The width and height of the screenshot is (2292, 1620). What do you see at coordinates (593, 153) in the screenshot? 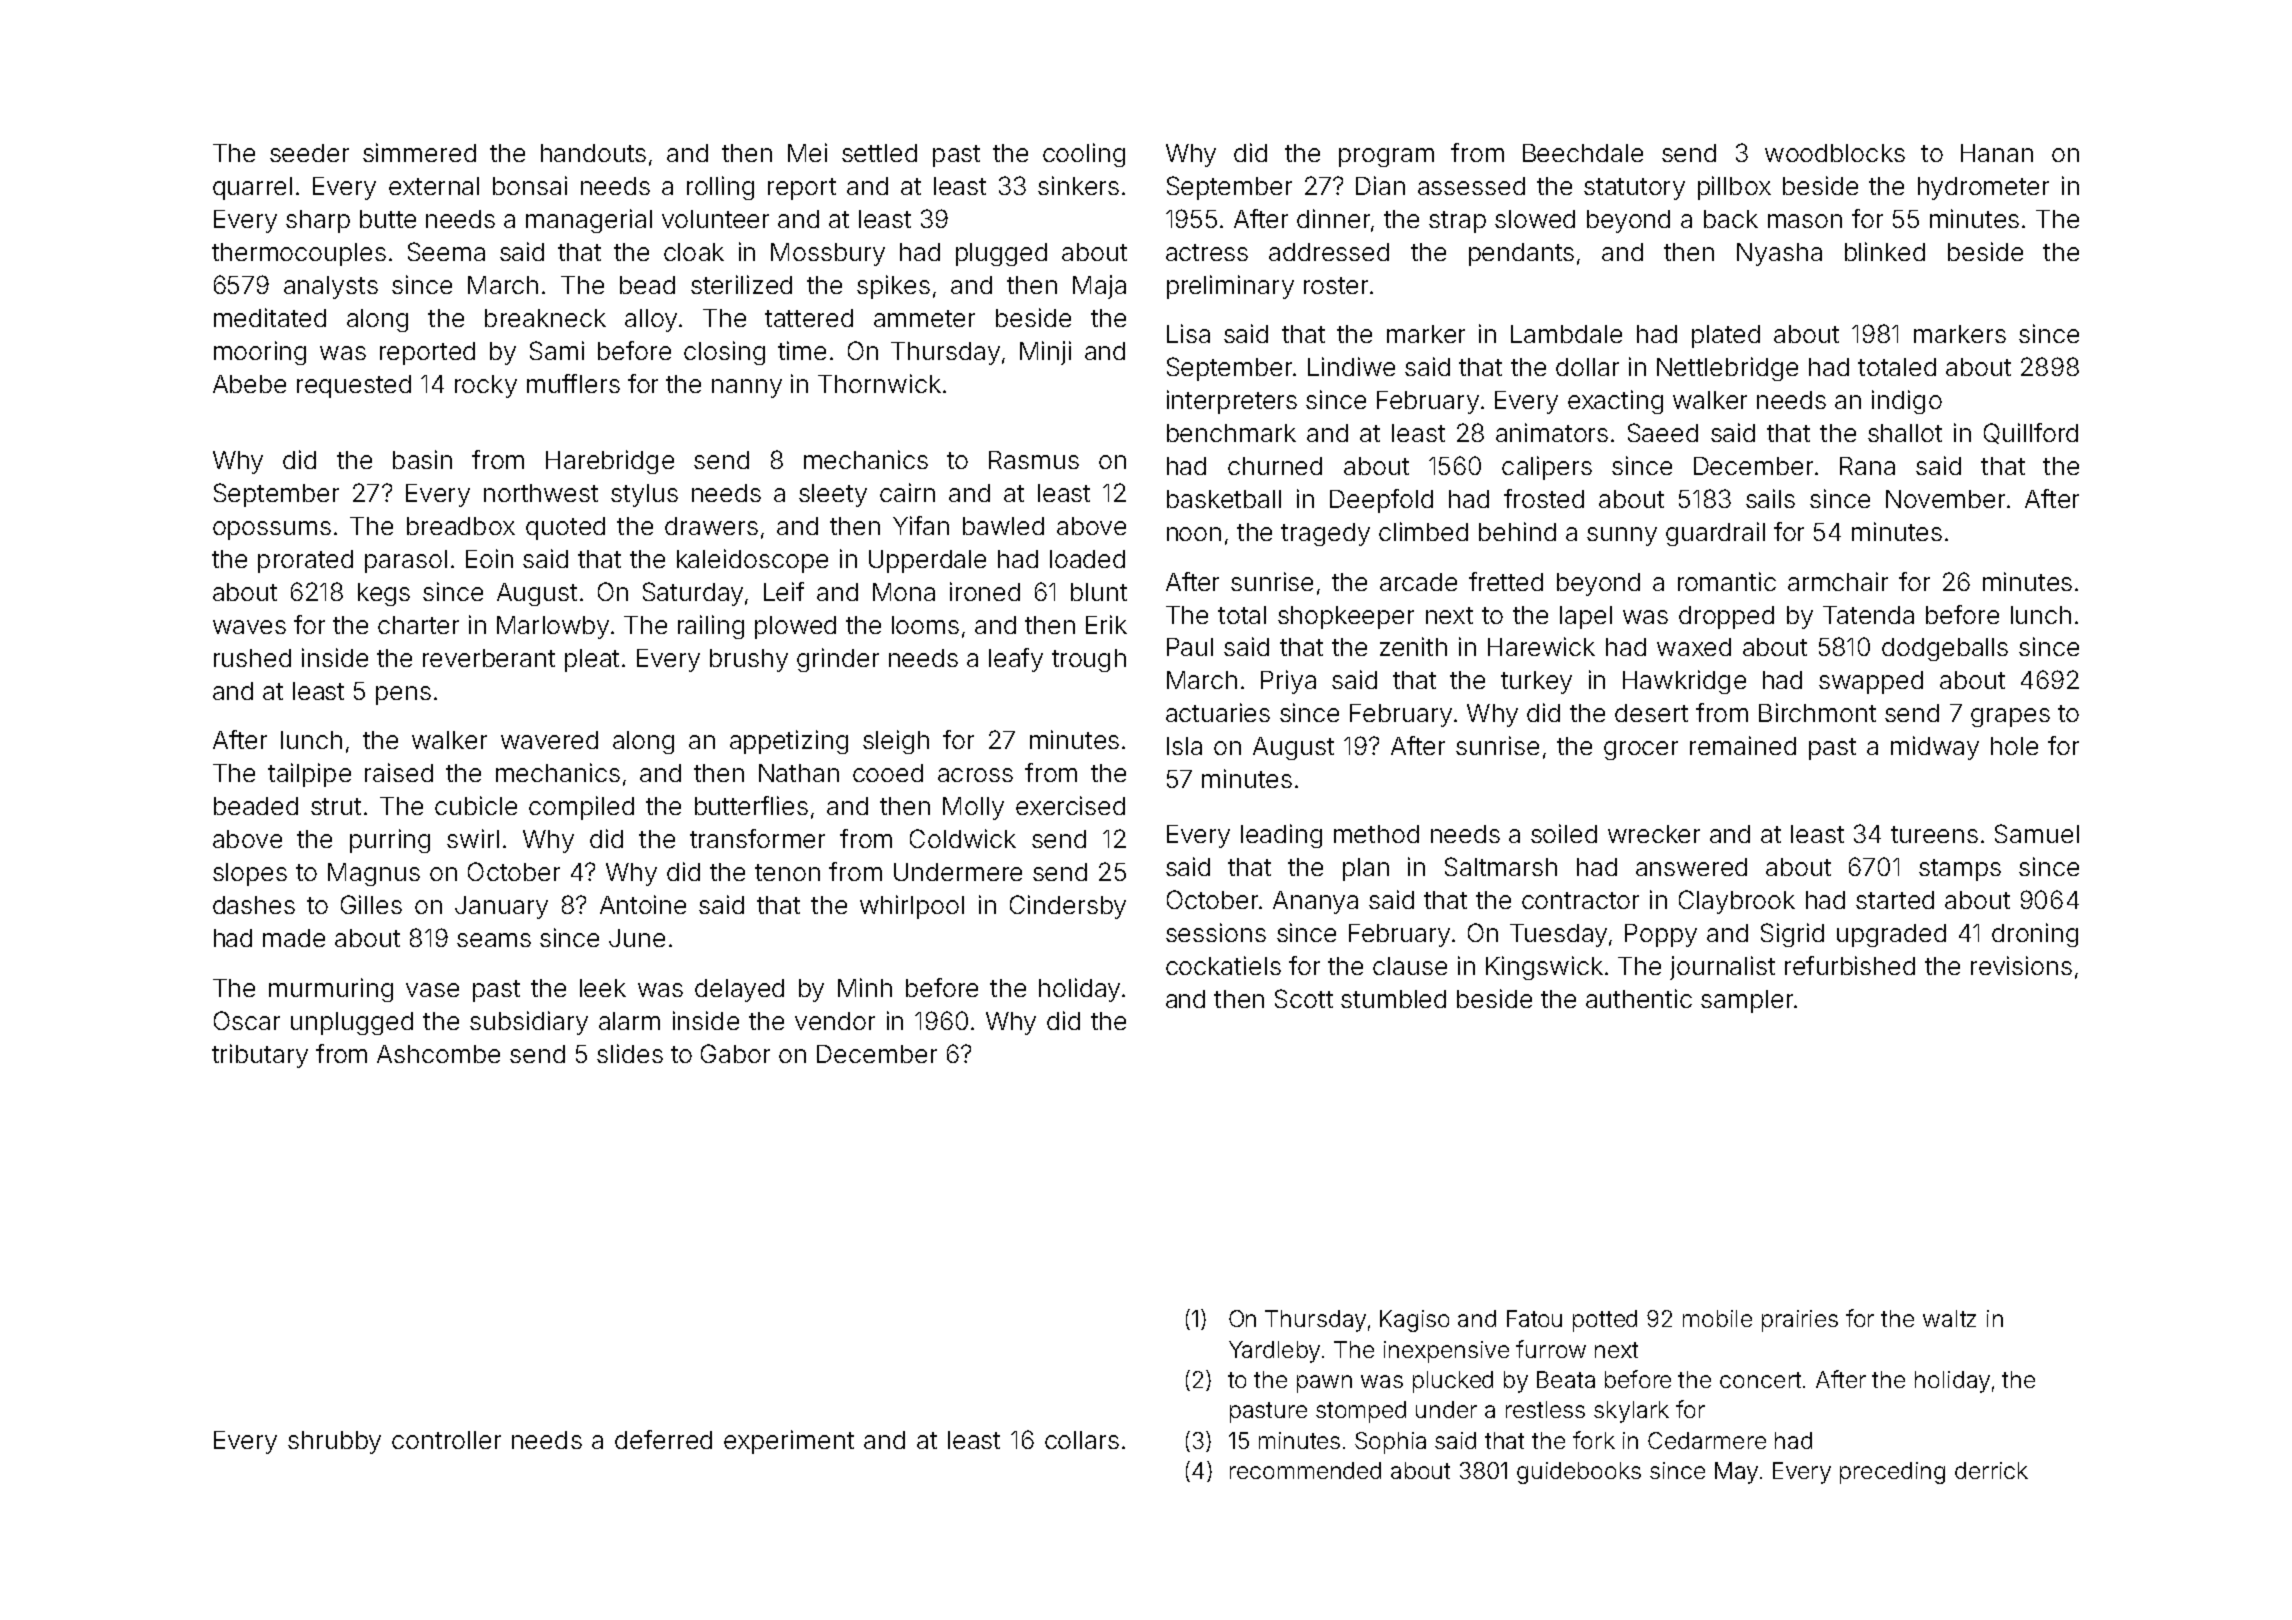
I see `handouts` at bounding box center [593, 153].
